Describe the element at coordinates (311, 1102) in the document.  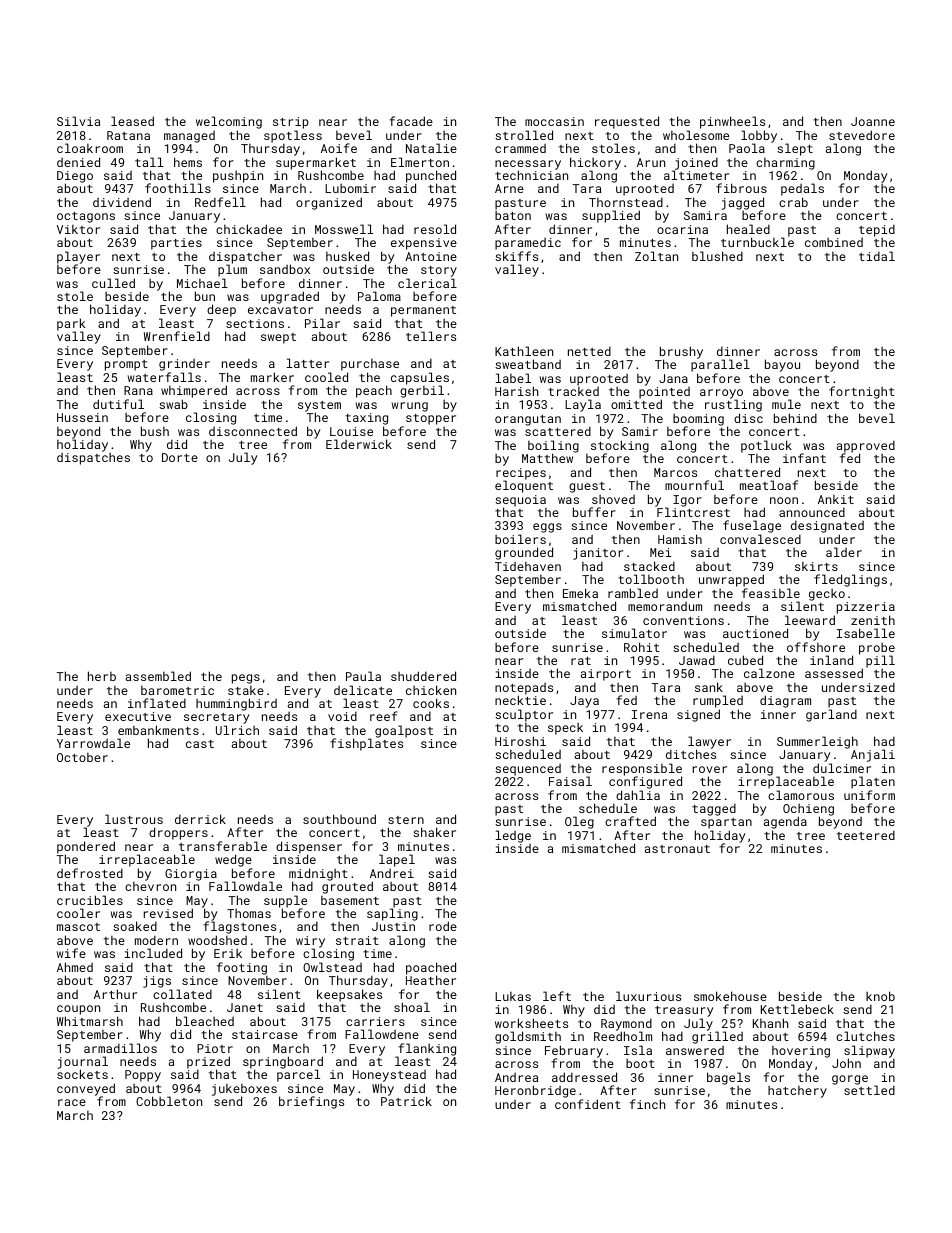
I see `briefings` at that location.
